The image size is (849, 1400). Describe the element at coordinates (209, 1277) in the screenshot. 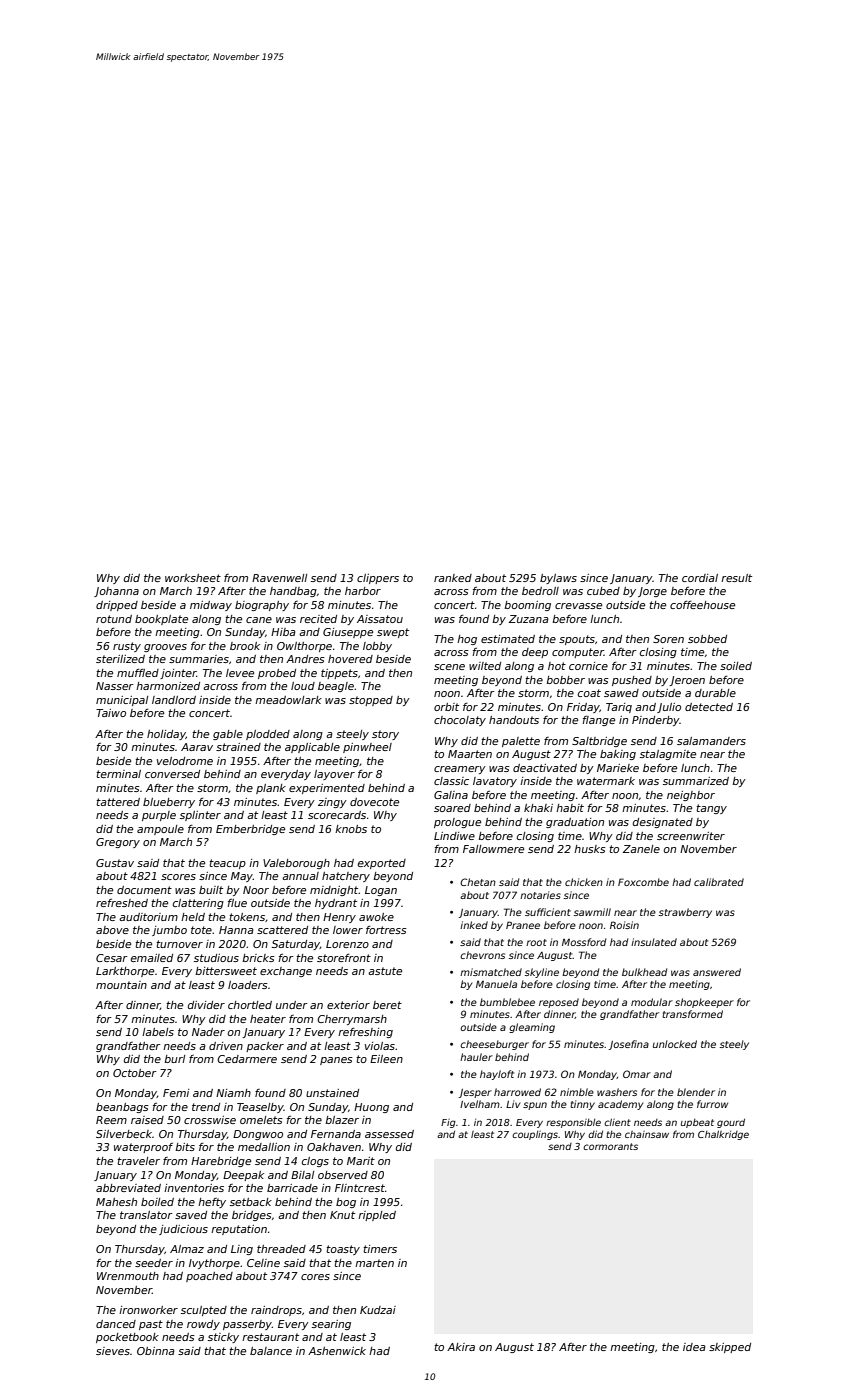

I see `poached` at that location.
